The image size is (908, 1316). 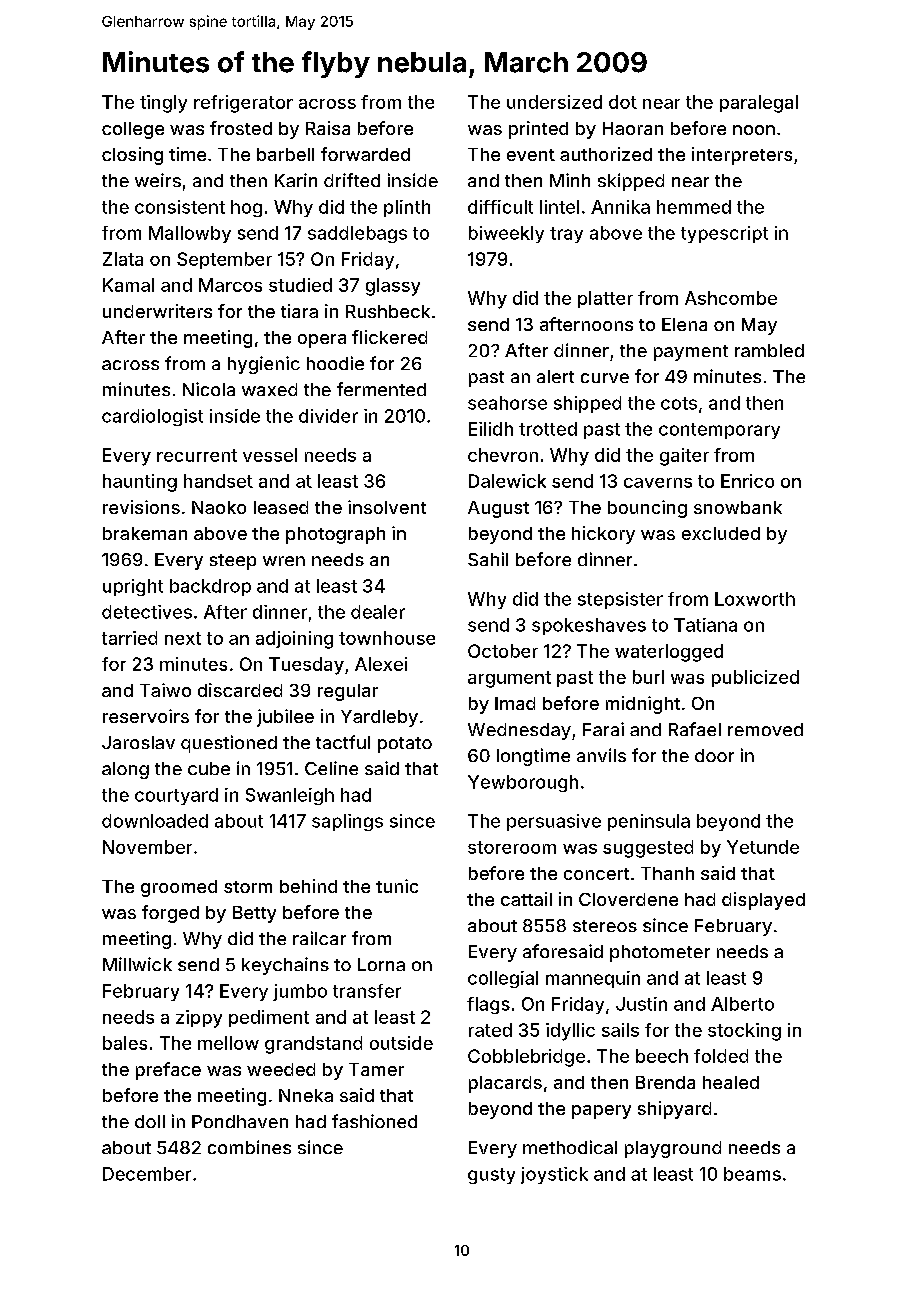 I want to click on December, so click(x=147, y=1174).
